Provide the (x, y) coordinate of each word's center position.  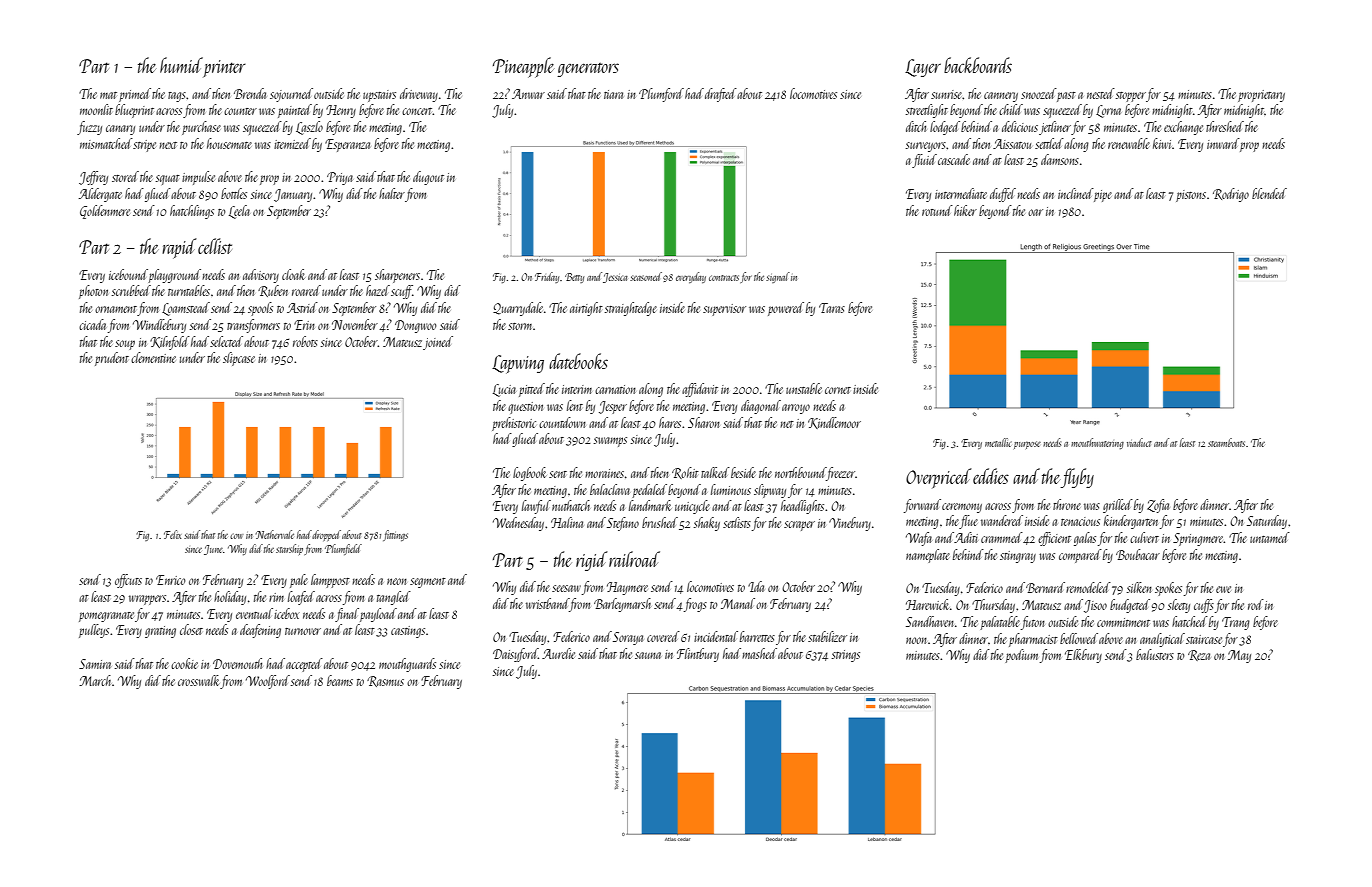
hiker (965, 210)
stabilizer (827, 636)
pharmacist (1033, 640)
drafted (721, 95)
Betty (574, 278)
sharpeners (397, 276)
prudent (112, 359)
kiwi (1162, 143)
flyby (1077, 478)
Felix (172, 534)
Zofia (1158, 506)
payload (378, 615)
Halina (567, 522)
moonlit (96, 109)
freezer (840, 474)
